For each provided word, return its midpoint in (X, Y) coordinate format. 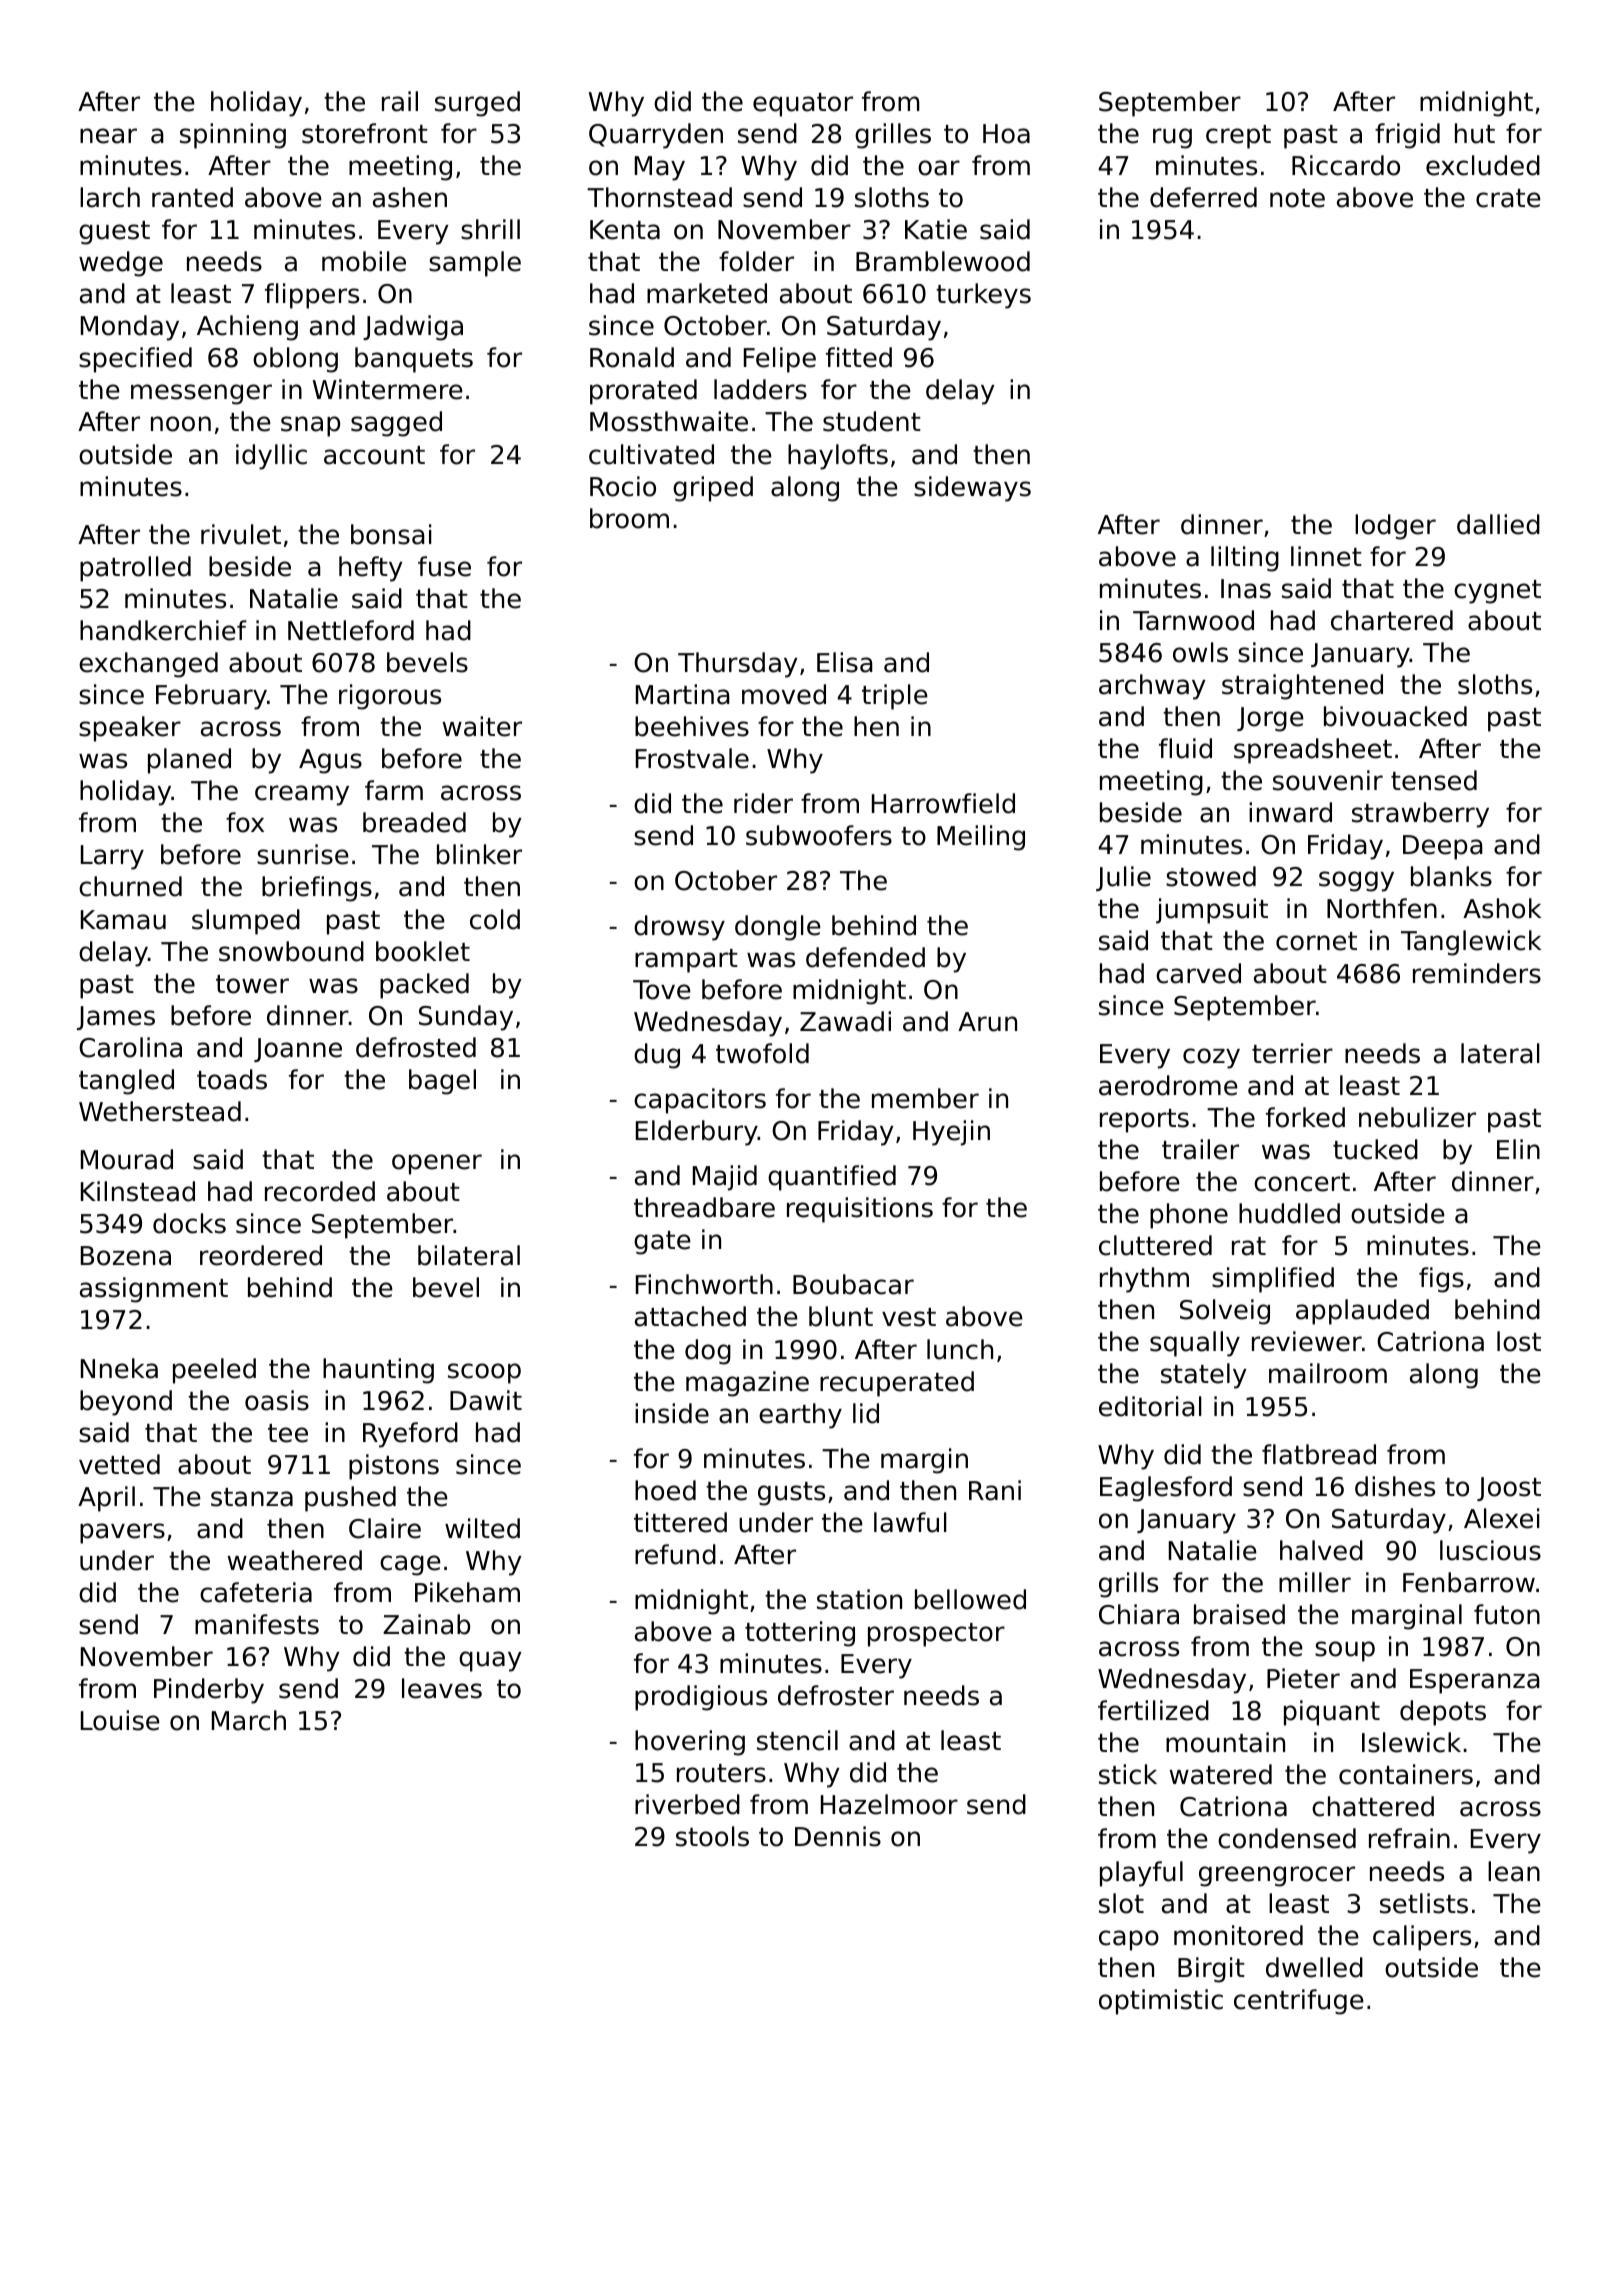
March (249, 1720)
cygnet (1497, 592)
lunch (960, 1349)
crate (1508, 198)
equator (803, 105)
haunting (378, 1371)
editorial (1150, 1406)
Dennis (838, 1836)
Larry (112, 857)
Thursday (738, 665)
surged (477, 104)
